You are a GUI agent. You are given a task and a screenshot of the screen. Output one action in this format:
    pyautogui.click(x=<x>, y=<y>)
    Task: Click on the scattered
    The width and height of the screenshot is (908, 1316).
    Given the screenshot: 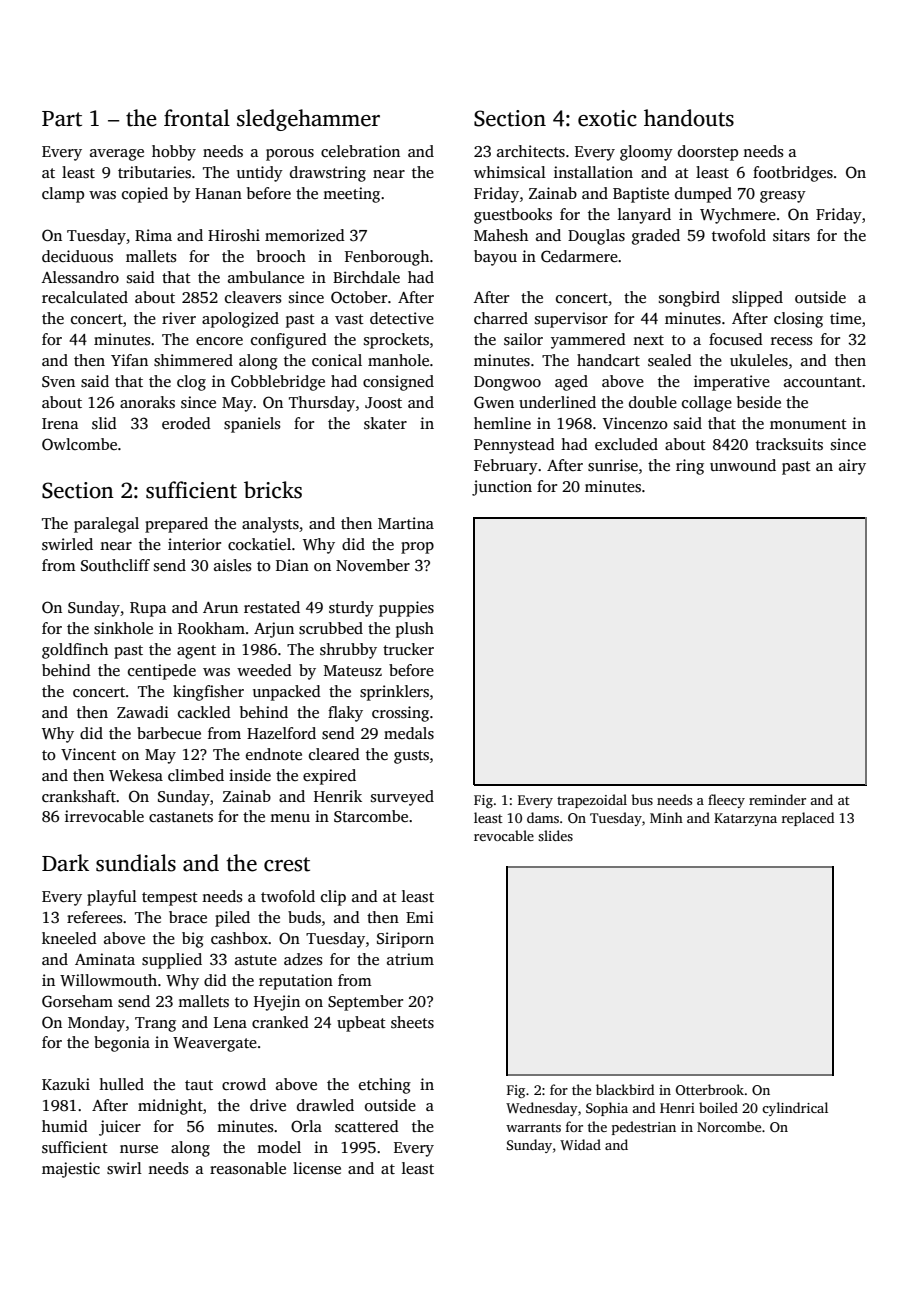 What is the action you would take?
    pyautogui.click(x=367, y=1126)
